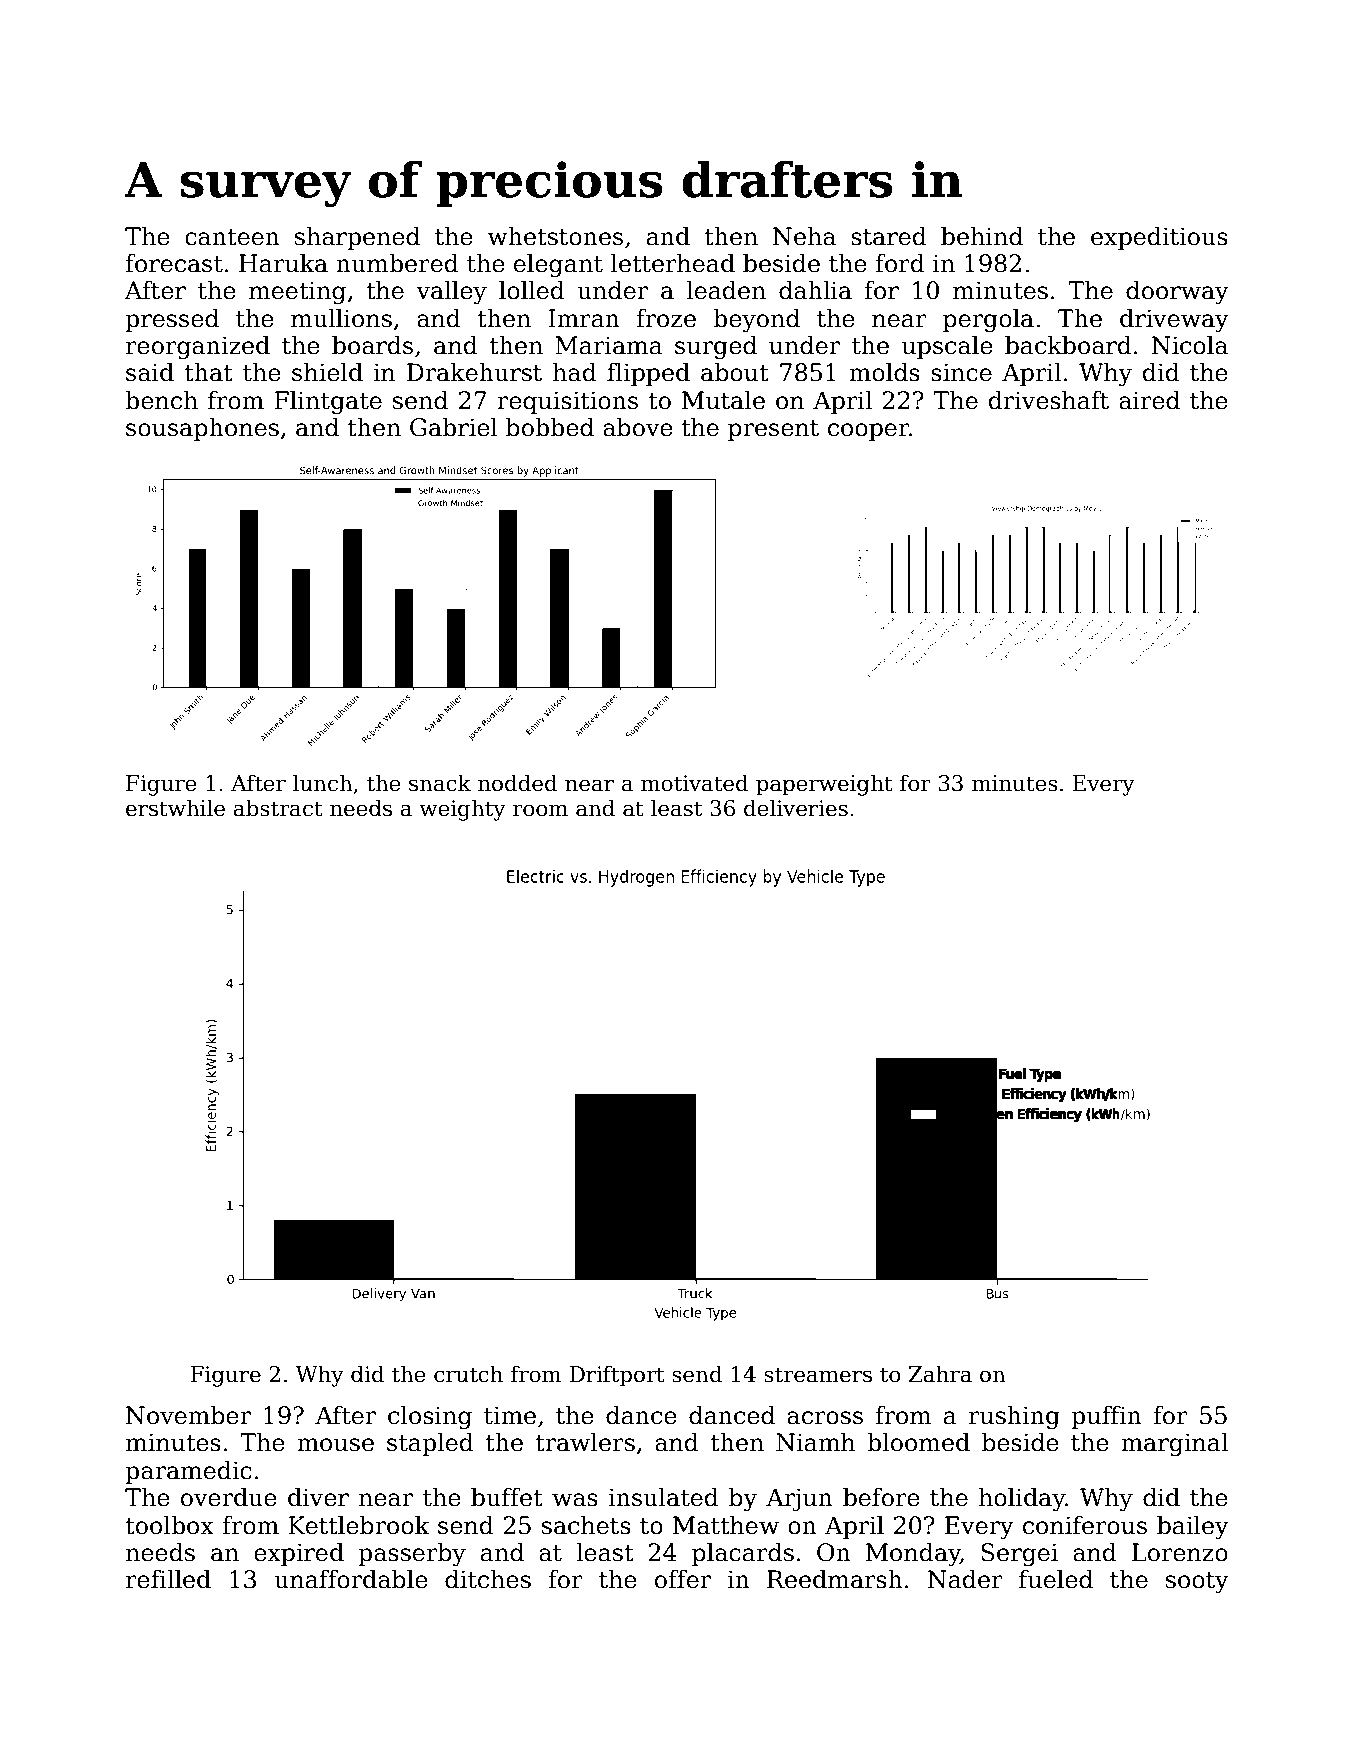 The width and height of the page is (1354, 1752). What do you see at coordinates (202, 429) in the page?
I see `sousaphones` at bounding box center [202, 429].
